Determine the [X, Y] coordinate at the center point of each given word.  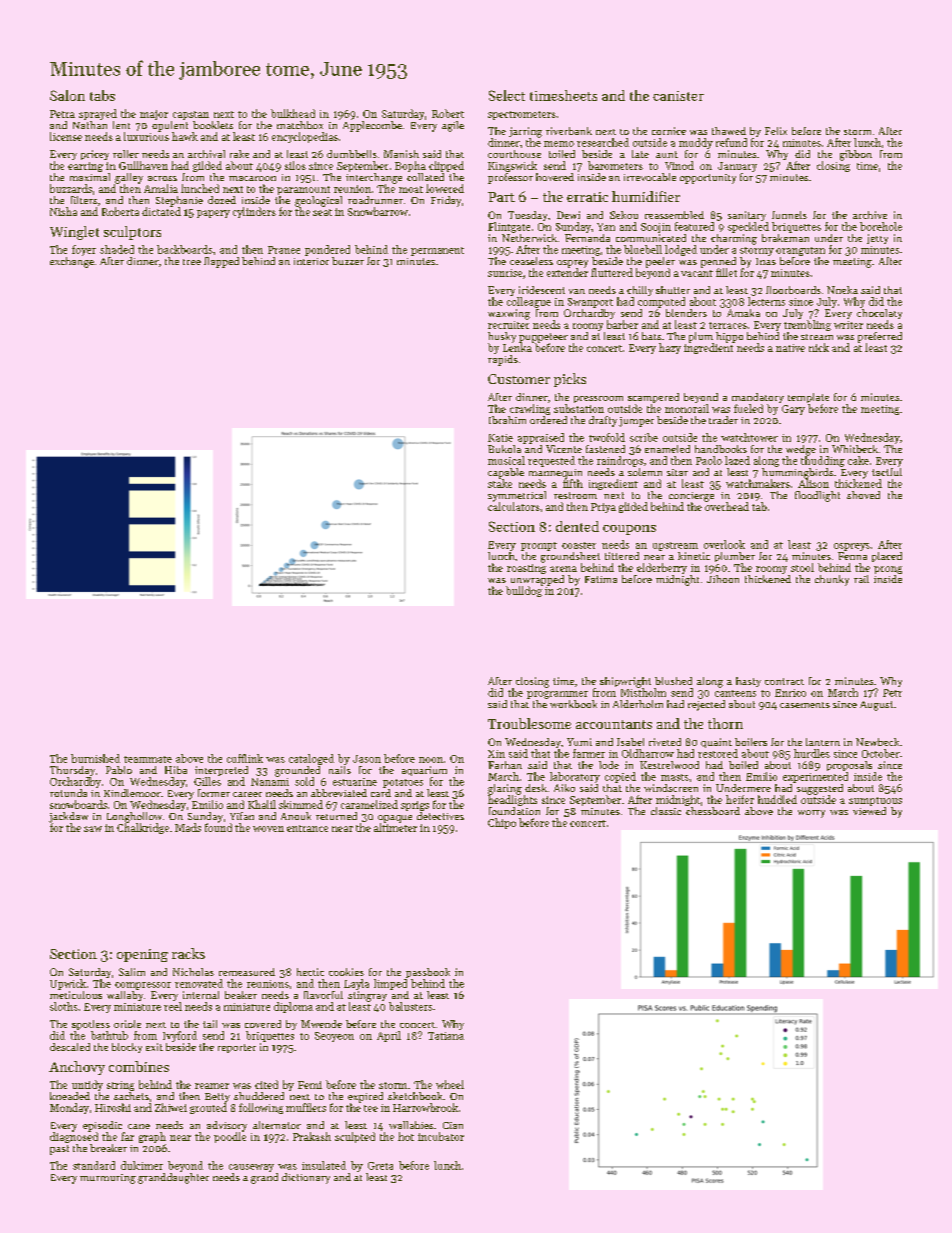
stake [500, 483]
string [120, 1086]
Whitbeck [855, 449]
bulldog [524, 591]
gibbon [856, 155]
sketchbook [415, 1096]
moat [411, 189]
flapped [221, 262]
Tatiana [446, 1036]
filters [84, 200]
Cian [453, 1125]
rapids [503, 360]
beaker [241, 995]
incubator [441, 1136]
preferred [880, 337]
